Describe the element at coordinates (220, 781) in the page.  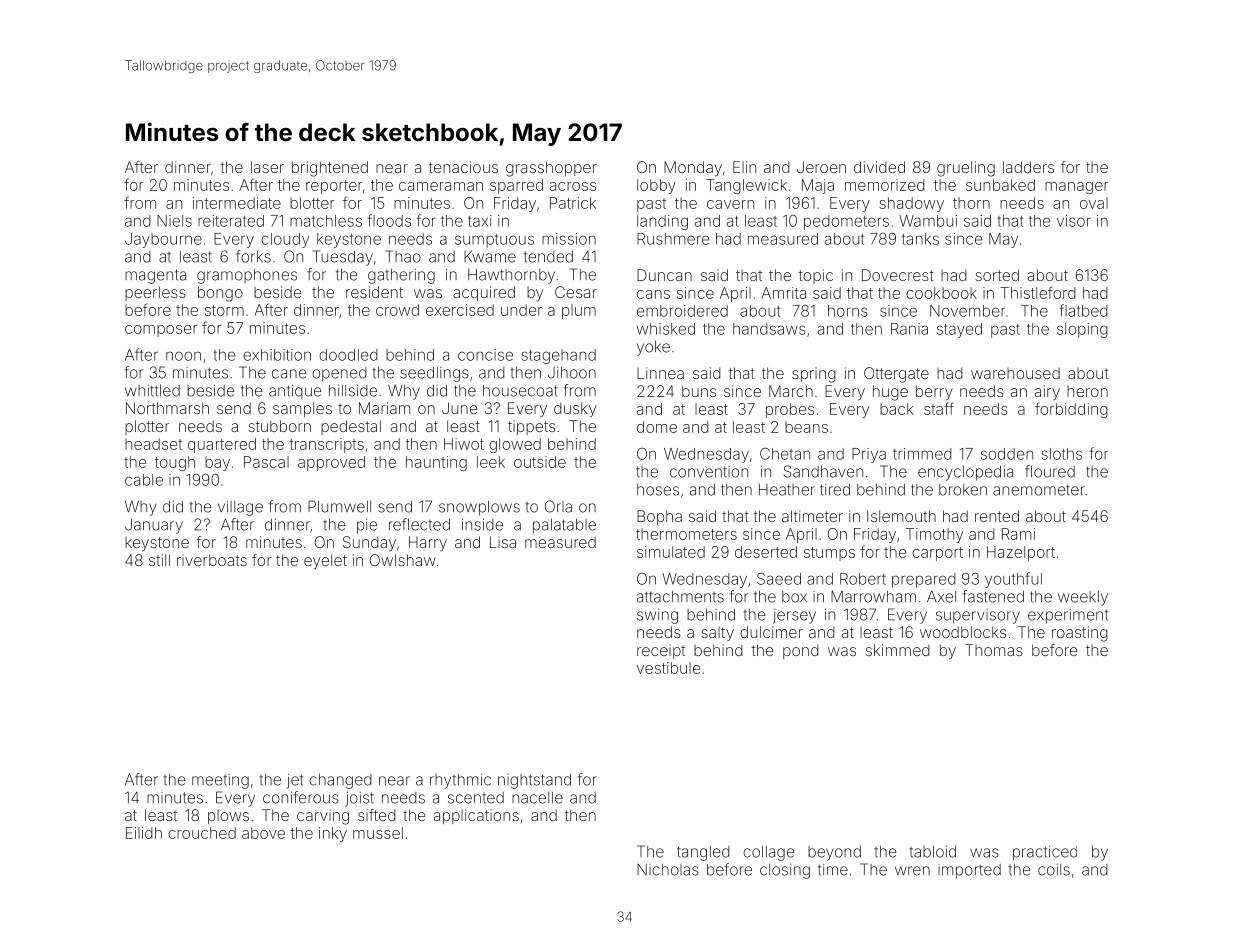
I see `meeting` at that location.
